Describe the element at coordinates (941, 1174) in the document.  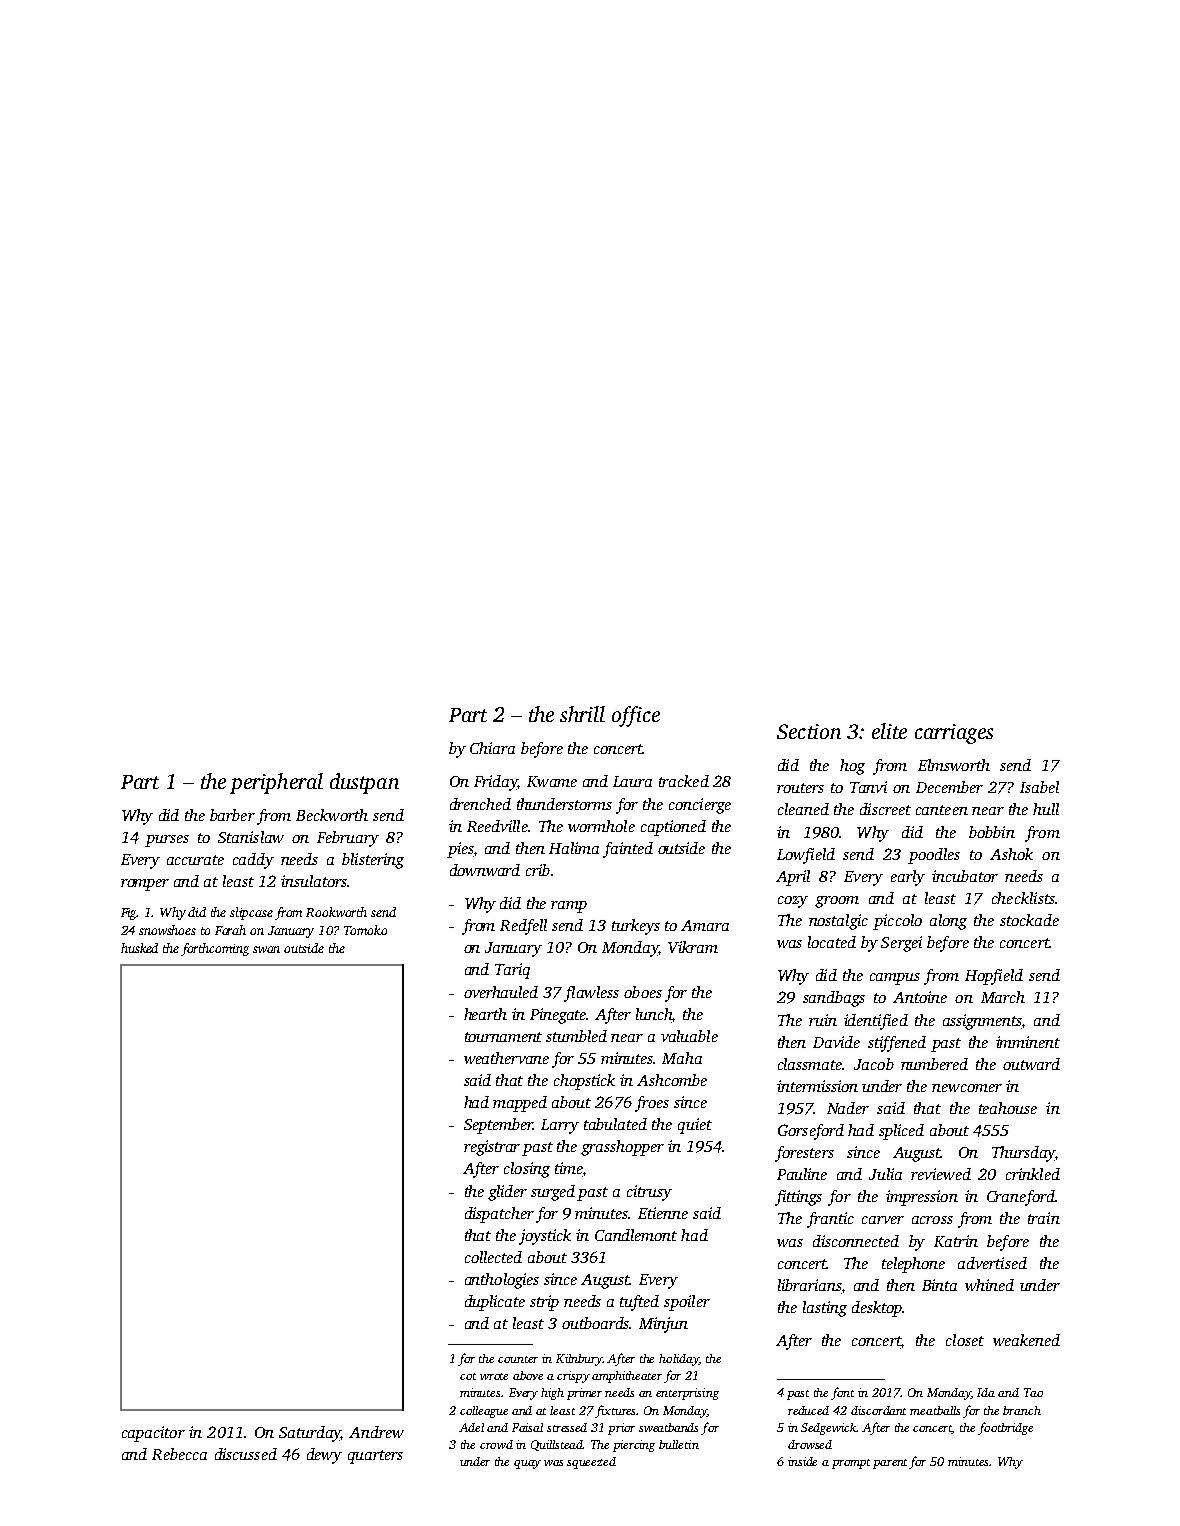
I see `reviewed` at that location.
